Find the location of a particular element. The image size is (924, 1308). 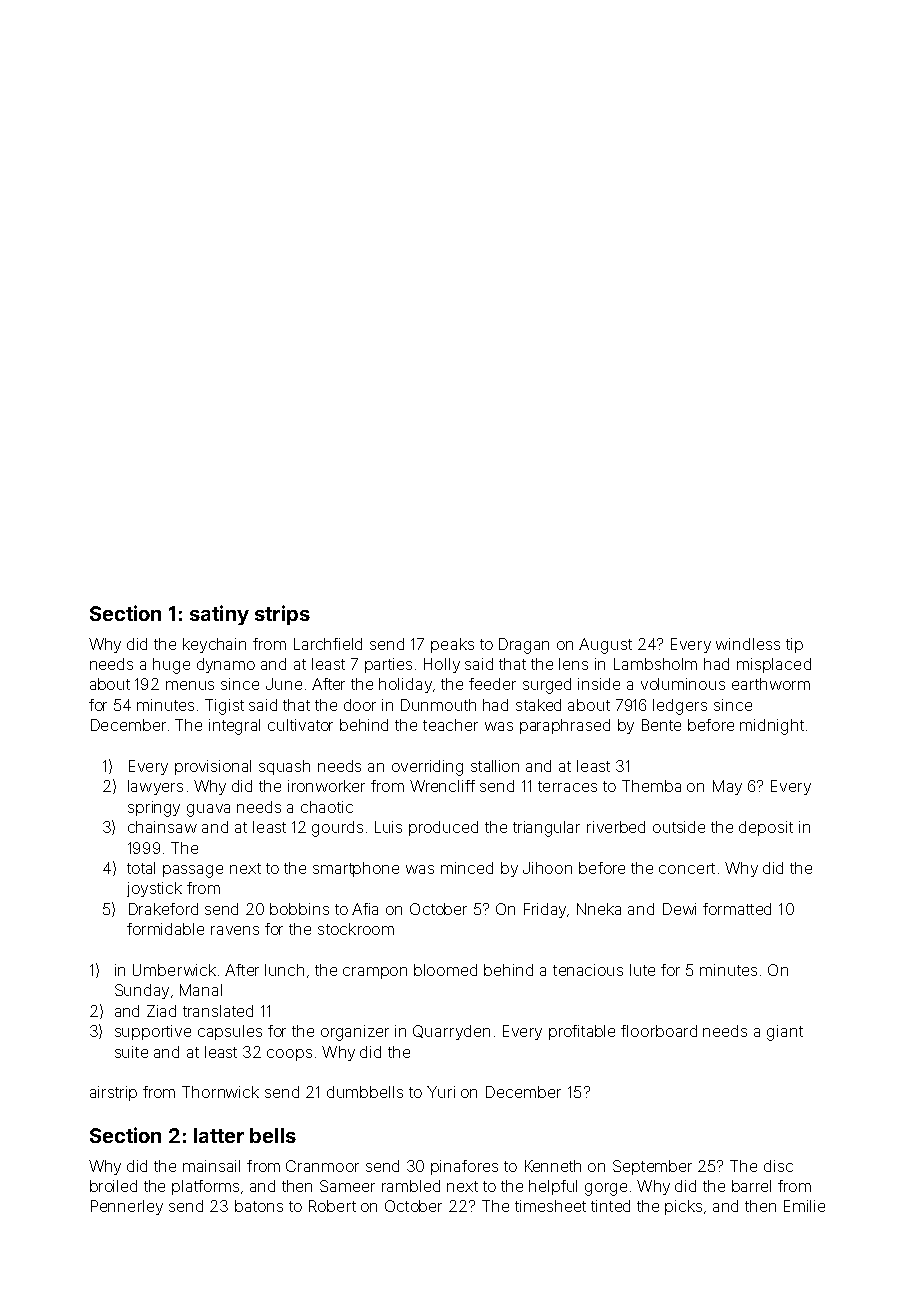

picks is located at coordinates (683, 1207).
